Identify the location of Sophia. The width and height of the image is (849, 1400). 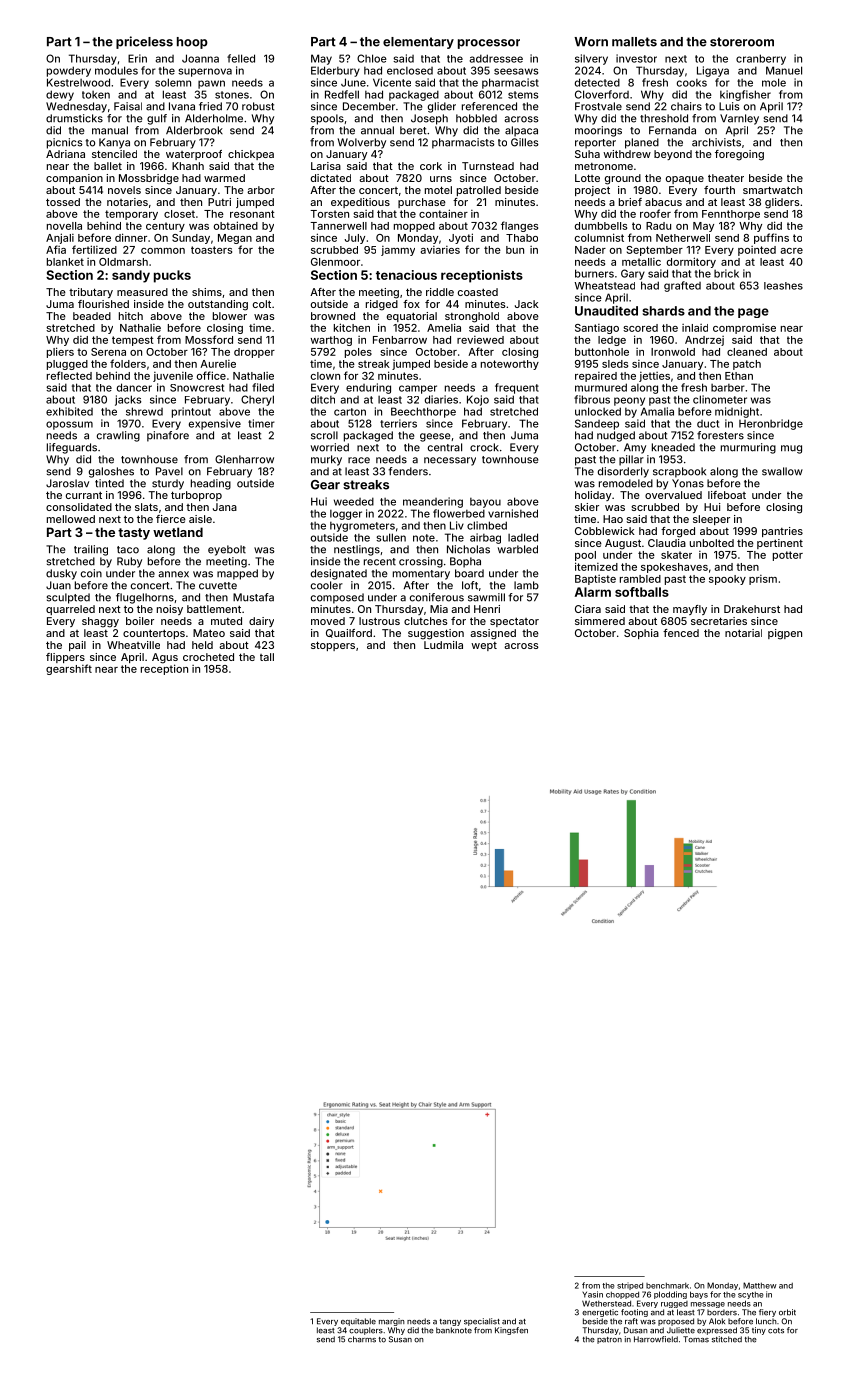
(641, 634).
